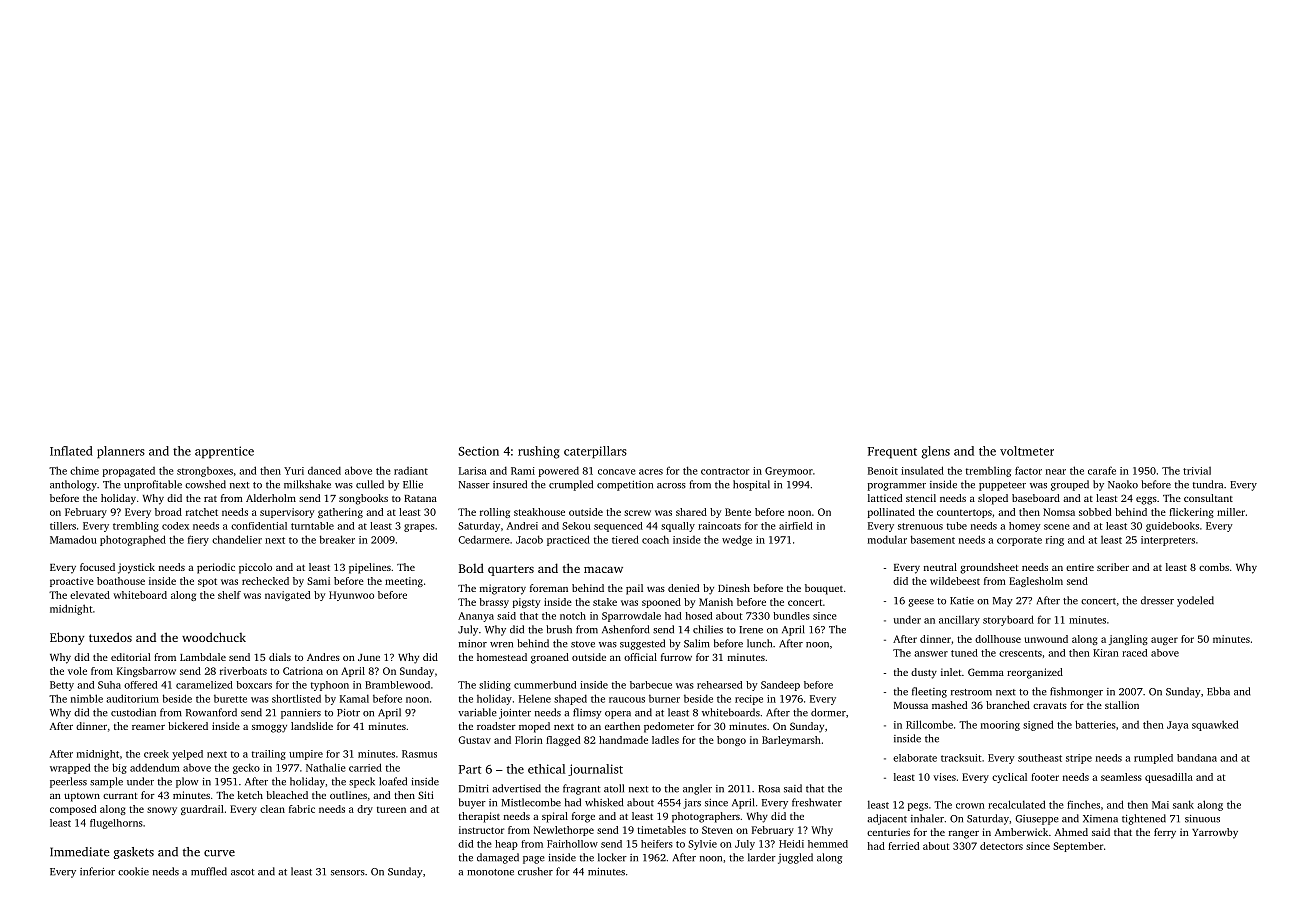 The width and height of the image is (1308, 924). I want to click on curve, so click(219, 853).
